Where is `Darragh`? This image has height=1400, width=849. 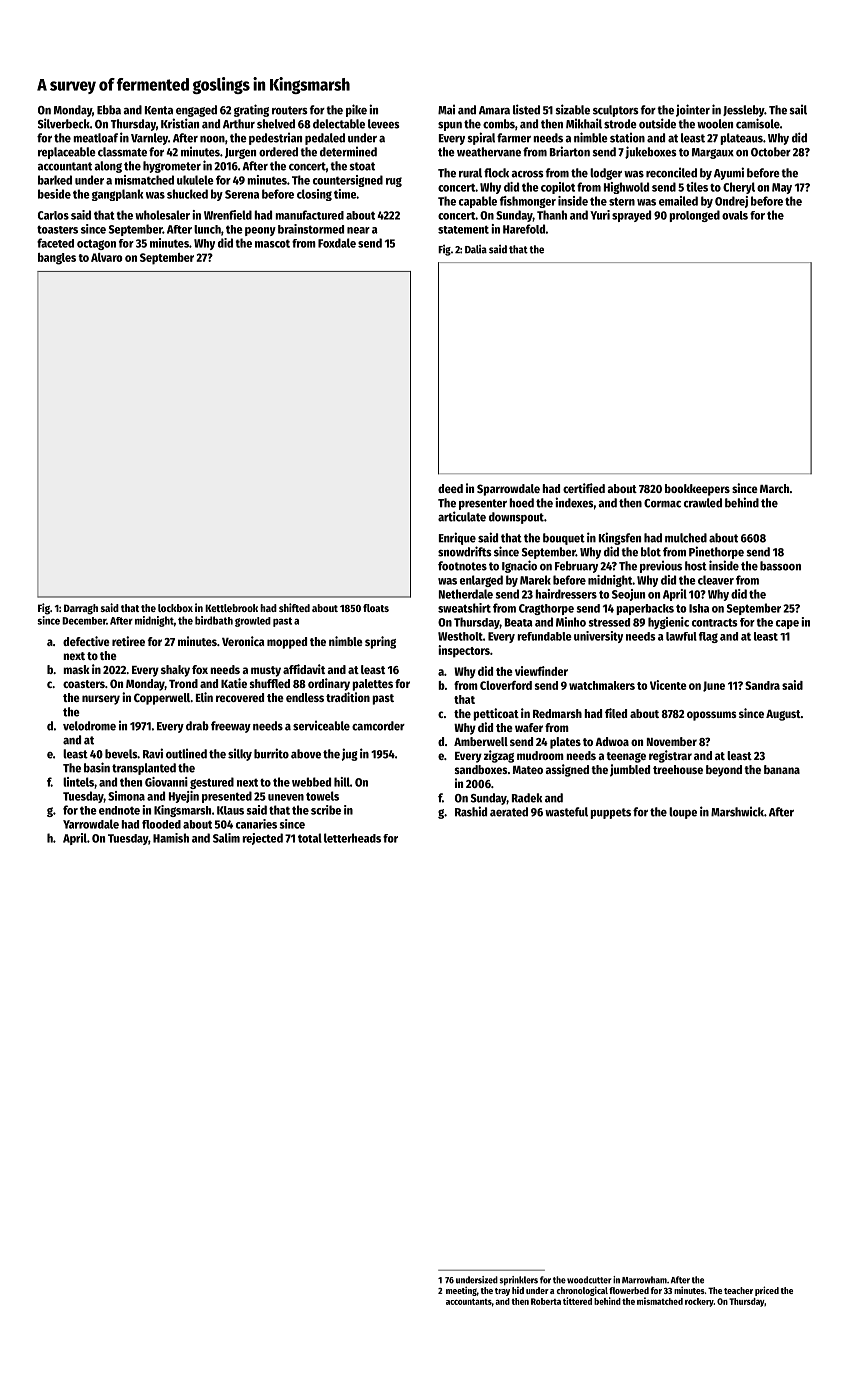
Darragh is located at coordinates (81, 609).
